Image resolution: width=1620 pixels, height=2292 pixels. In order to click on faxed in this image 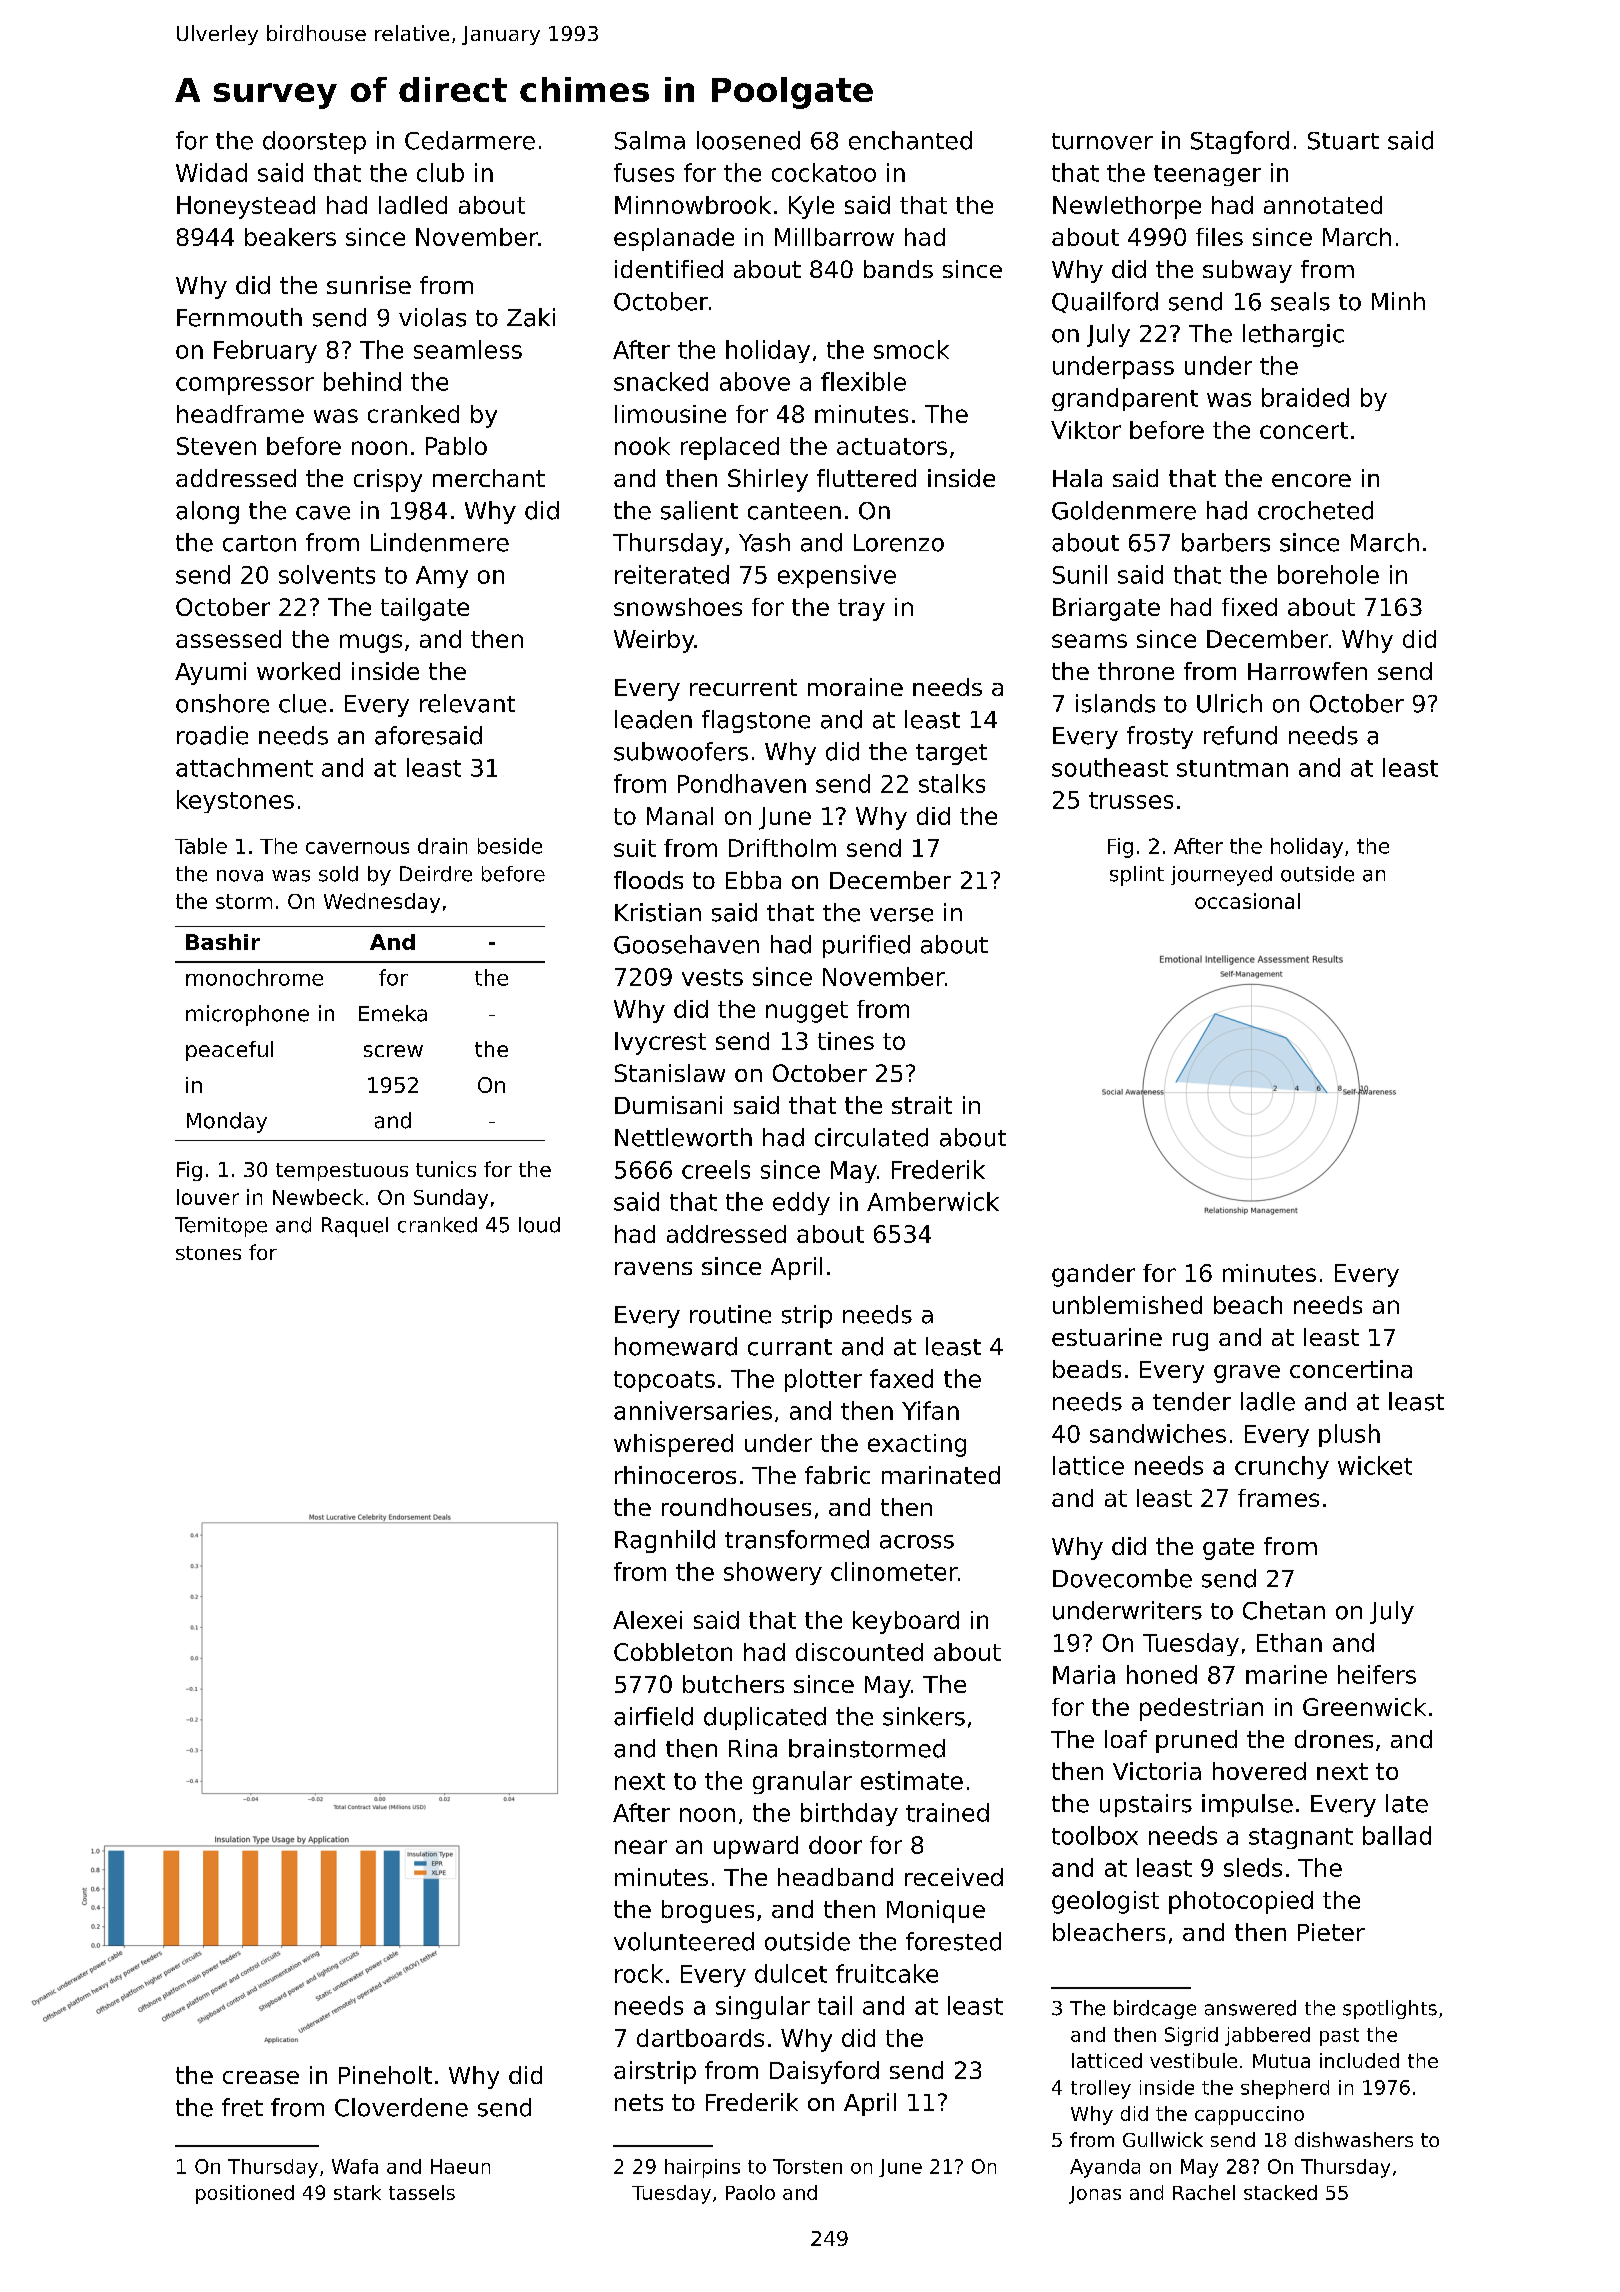, I will do `click(901, 1378)`.
